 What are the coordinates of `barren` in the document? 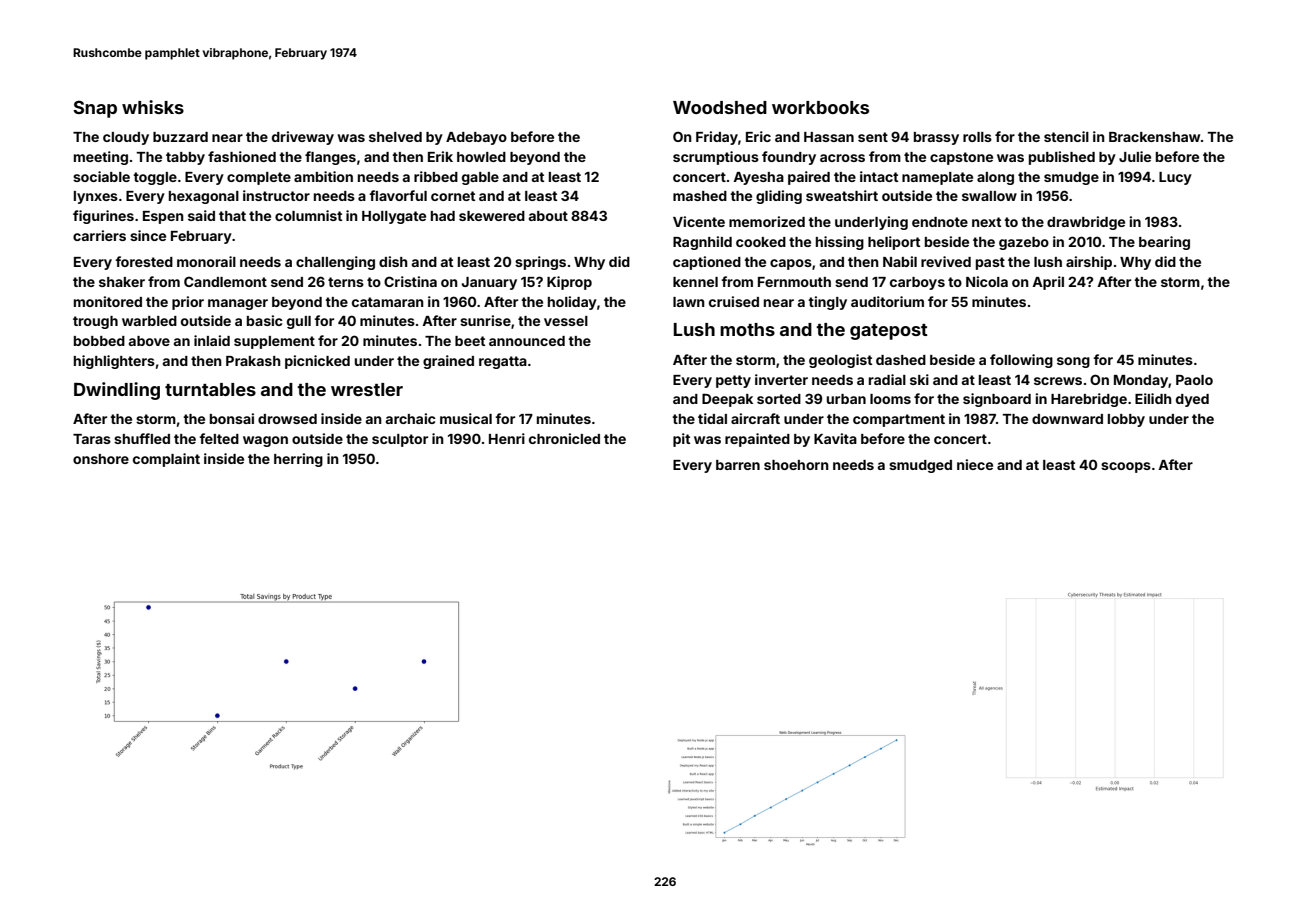 It's located at (738, 465).
